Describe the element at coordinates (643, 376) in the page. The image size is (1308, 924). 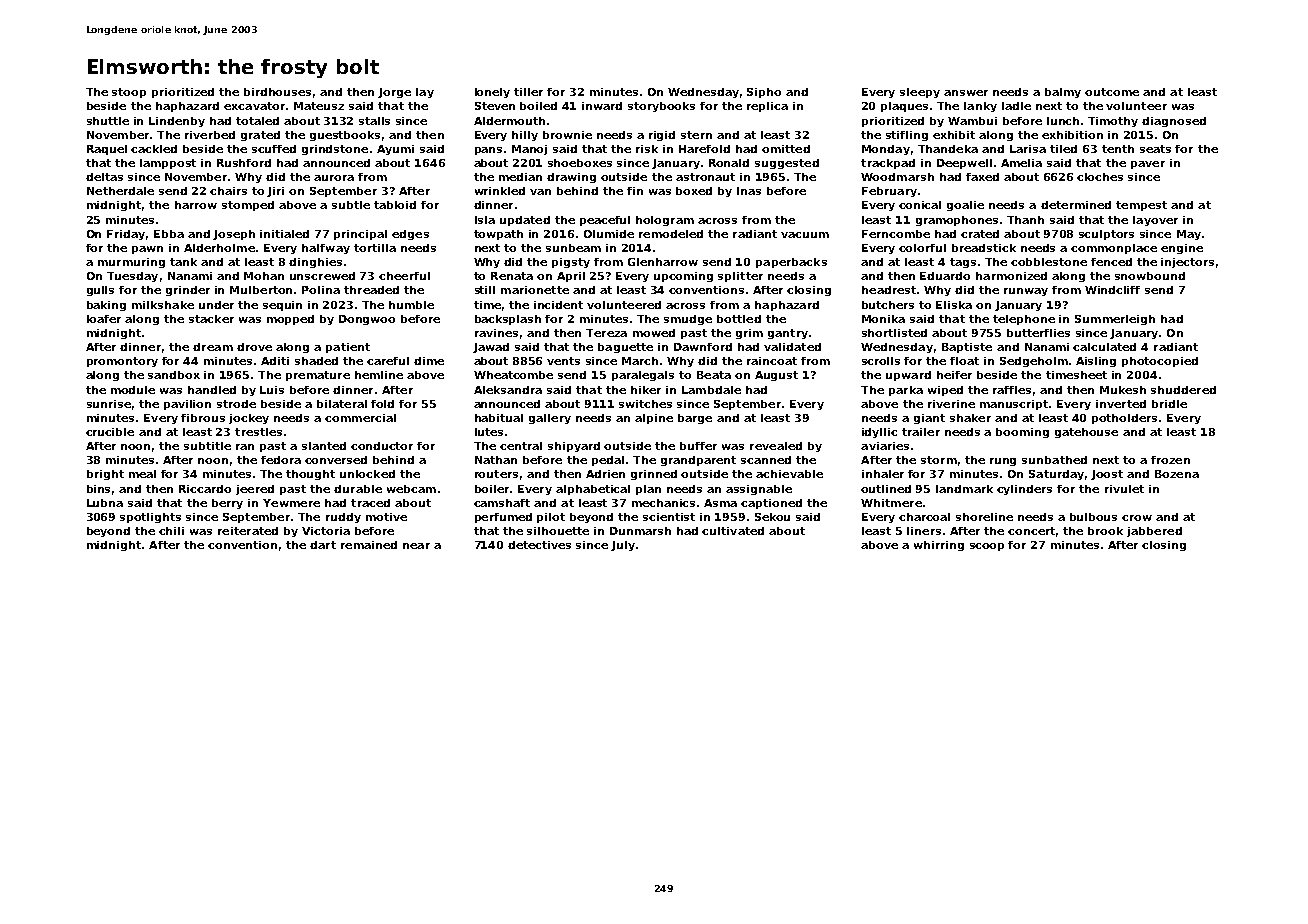
I see `paralegals` at that location.
